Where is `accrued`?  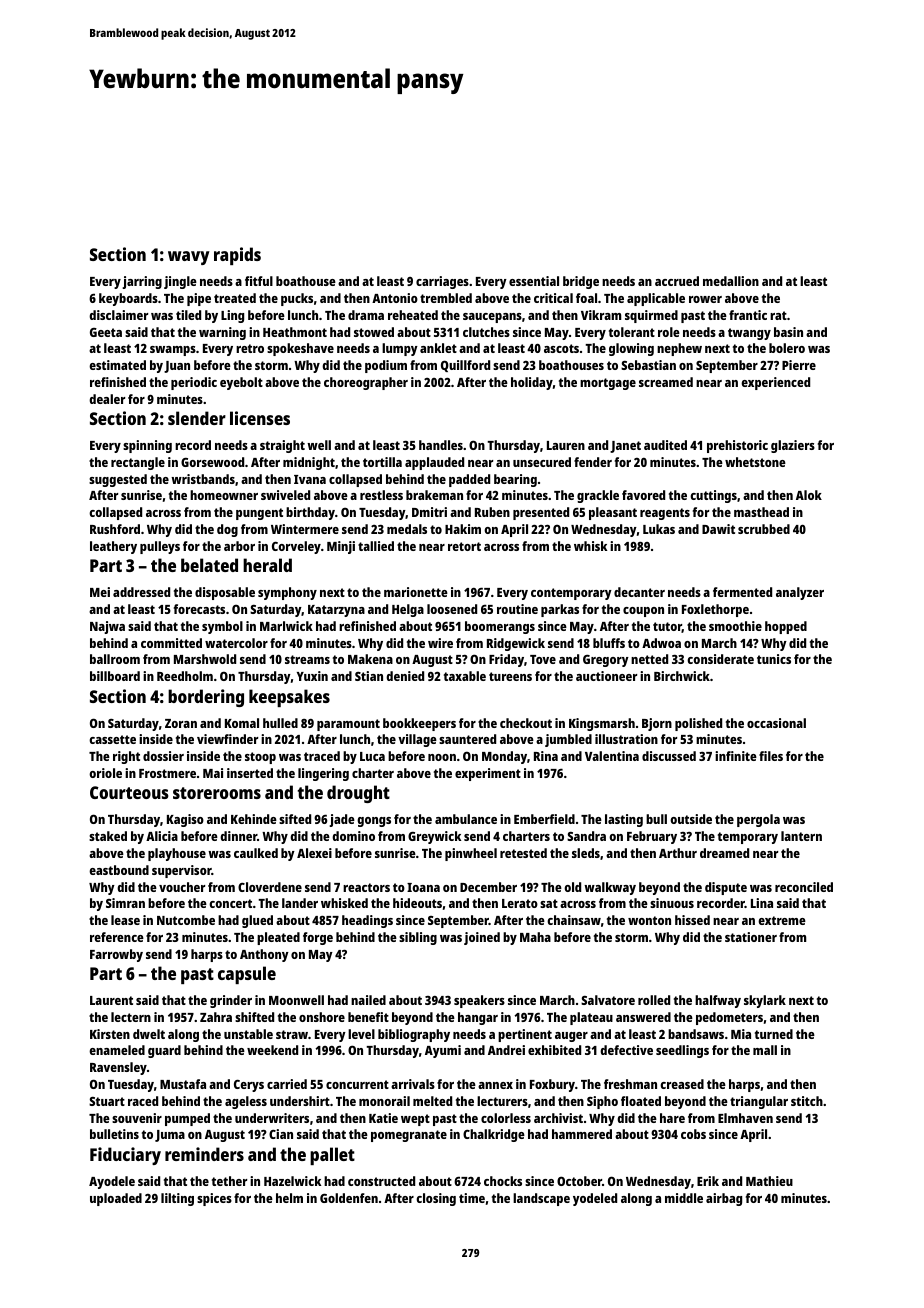 accrued is located at coordinates (677, 281).
